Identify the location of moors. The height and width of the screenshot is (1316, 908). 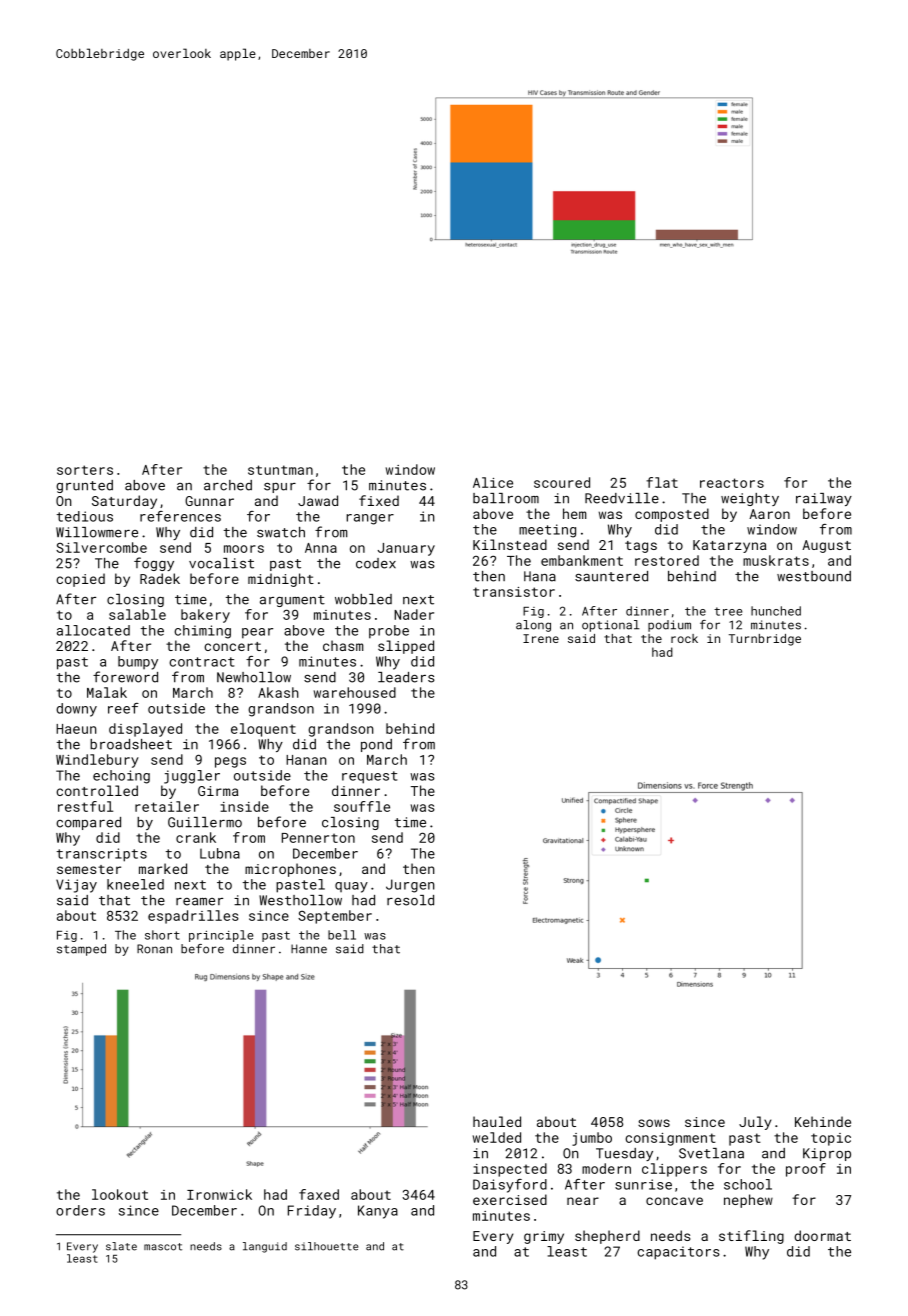
(244, 549).
